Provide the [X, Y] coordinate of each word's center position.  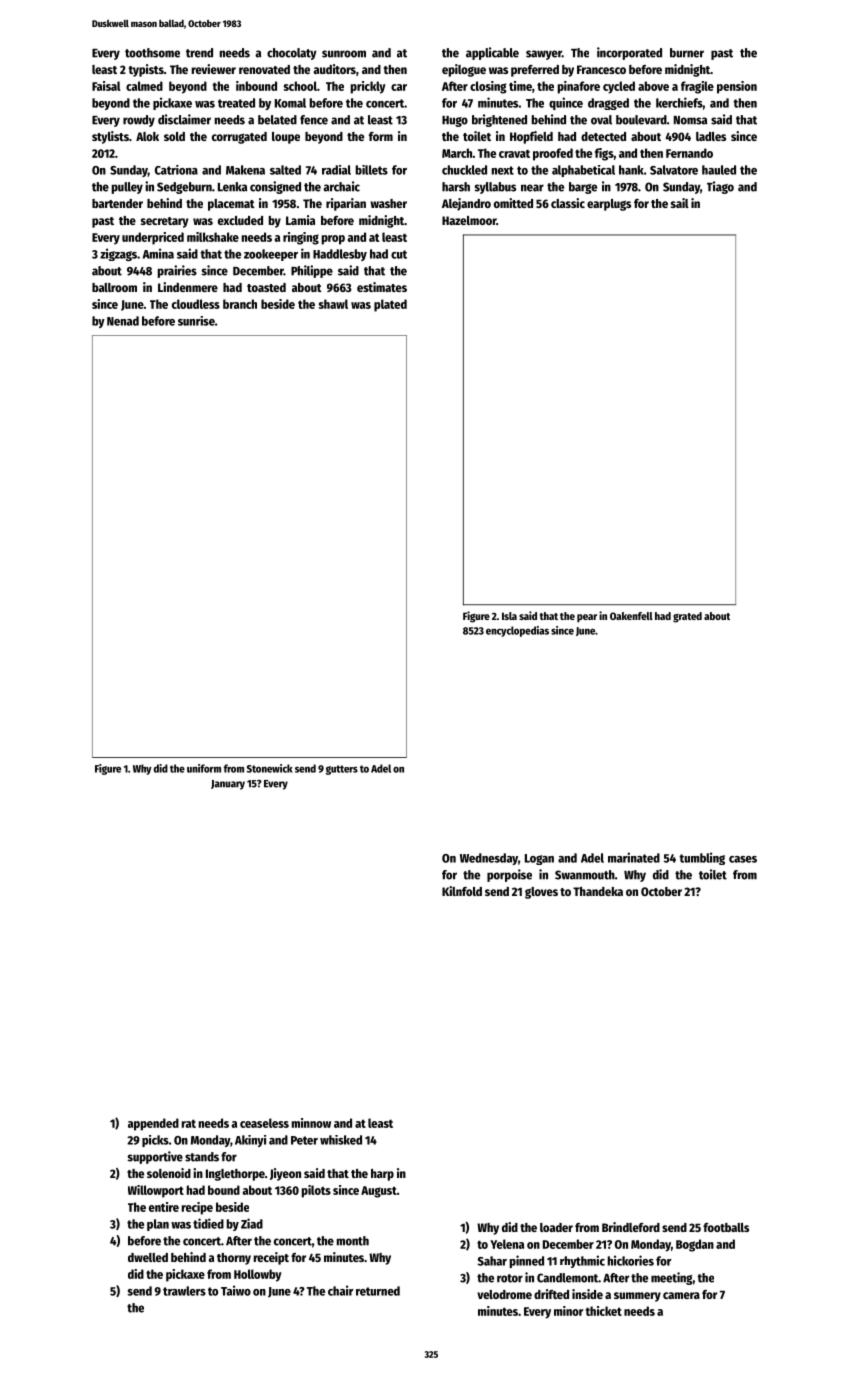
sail [680, 203]
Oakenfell [631, 616]
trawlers [184, 1291]
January [228, 785]
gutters [342, 770]
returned [378, 1291]
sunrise [196, 321]
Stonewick [270, 768]
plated [390, 305]
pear [587, 618]
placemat [231, 205]
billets [372, 170]
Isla [509, 616]
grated [687, 617]
